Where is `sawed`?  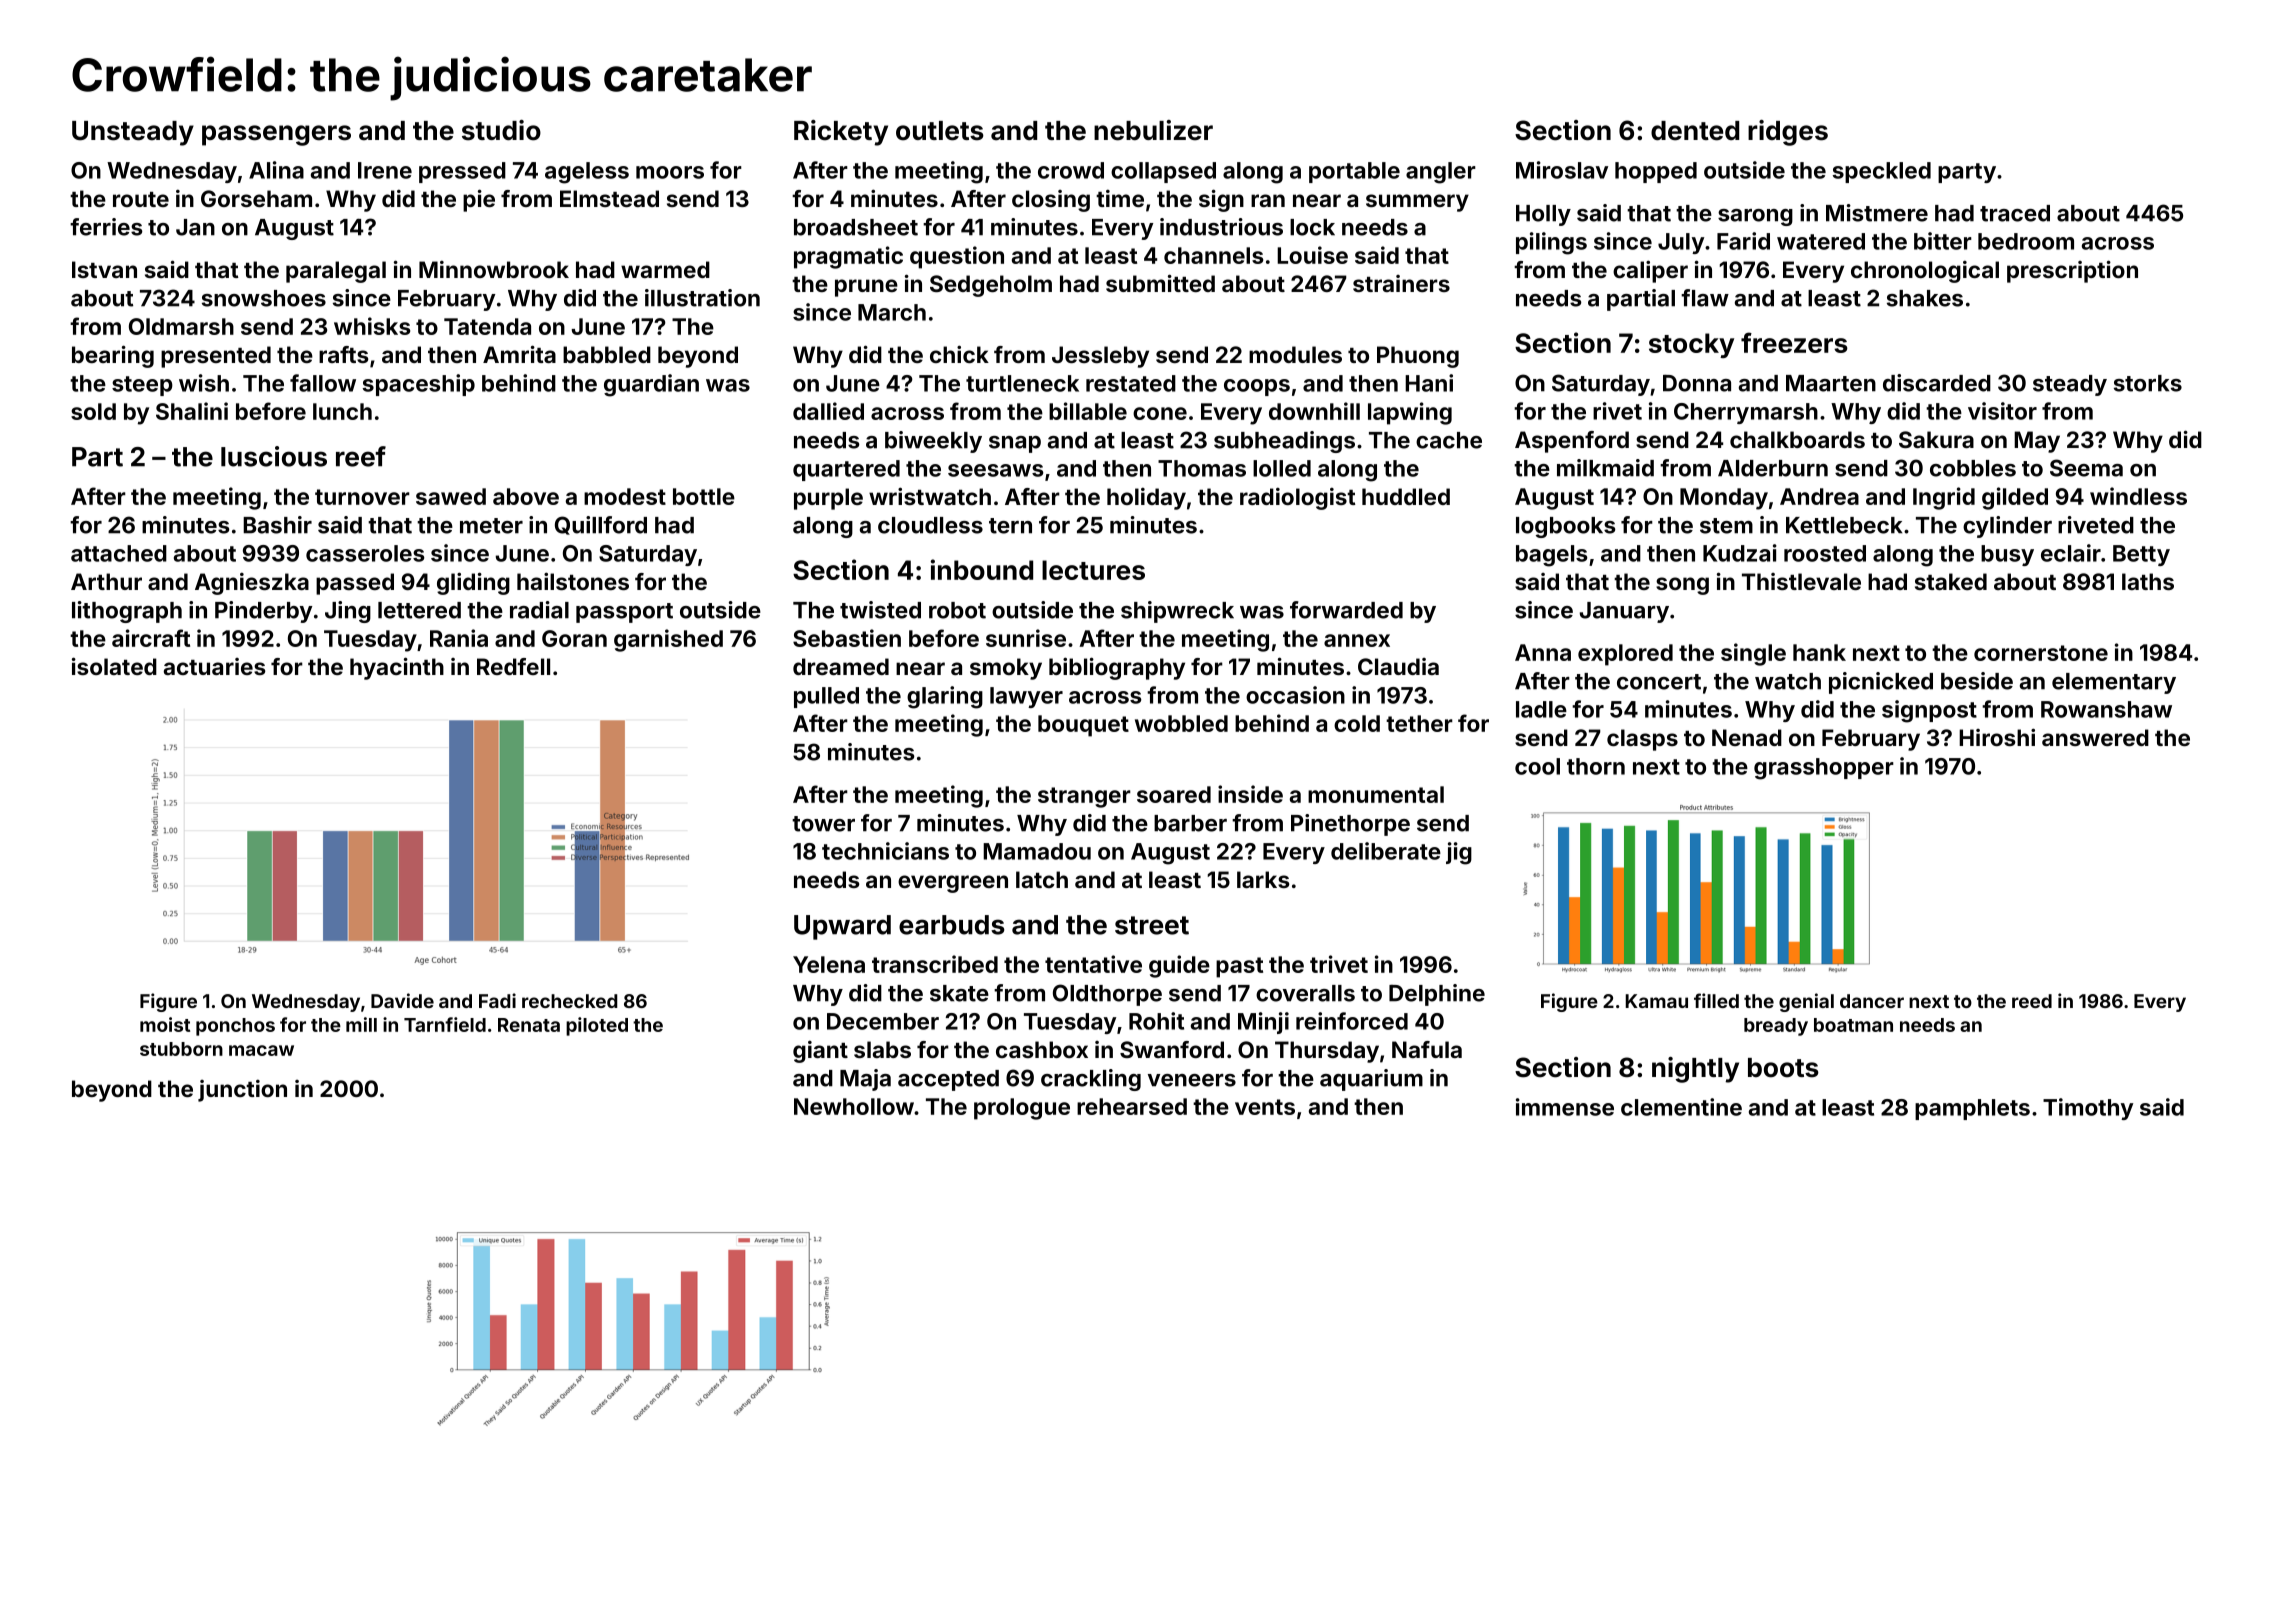 sawed is located at coordinates (451, 496).
